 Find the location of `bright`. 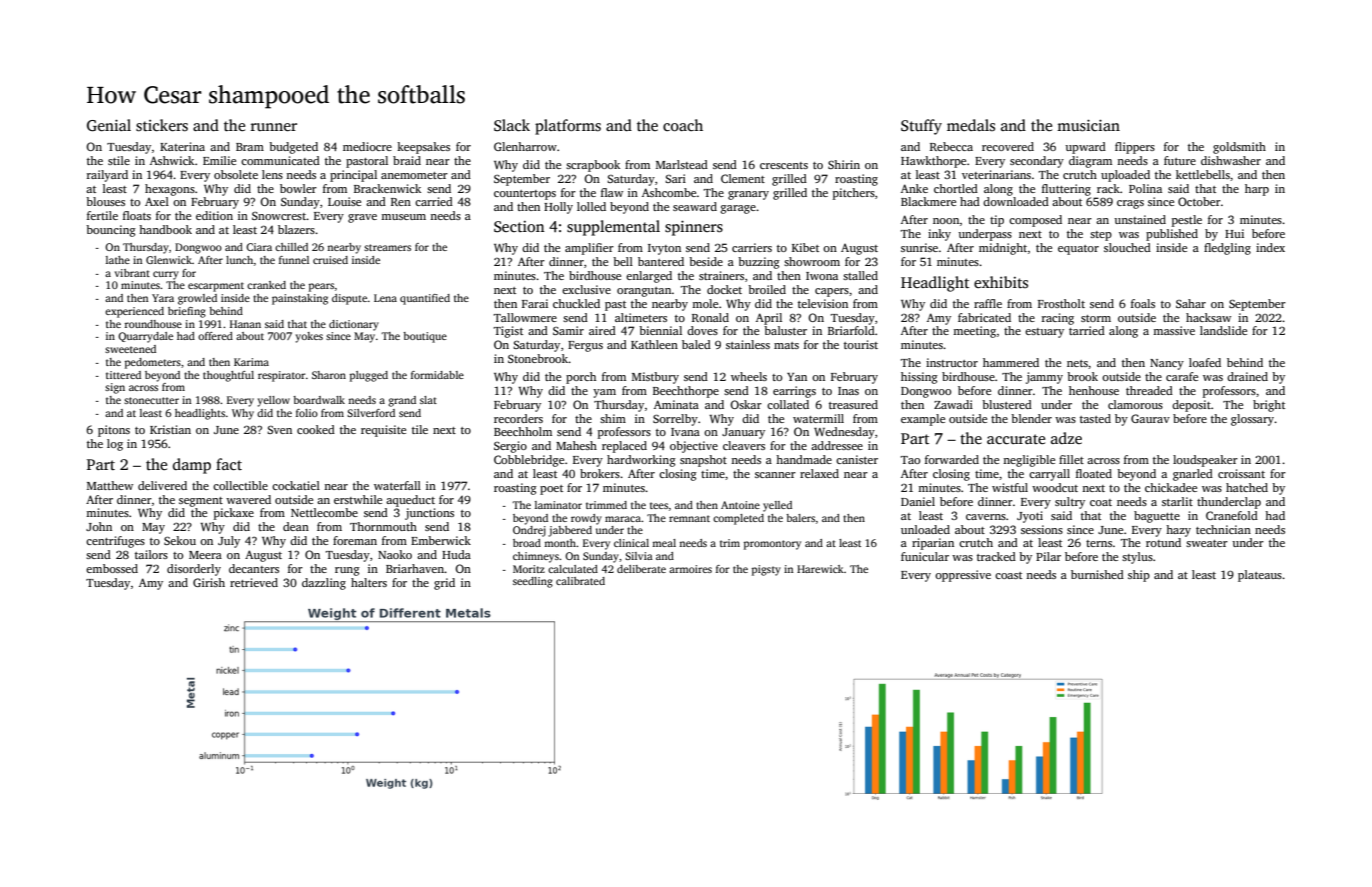

bright is located at coordinates (1269, 406).
